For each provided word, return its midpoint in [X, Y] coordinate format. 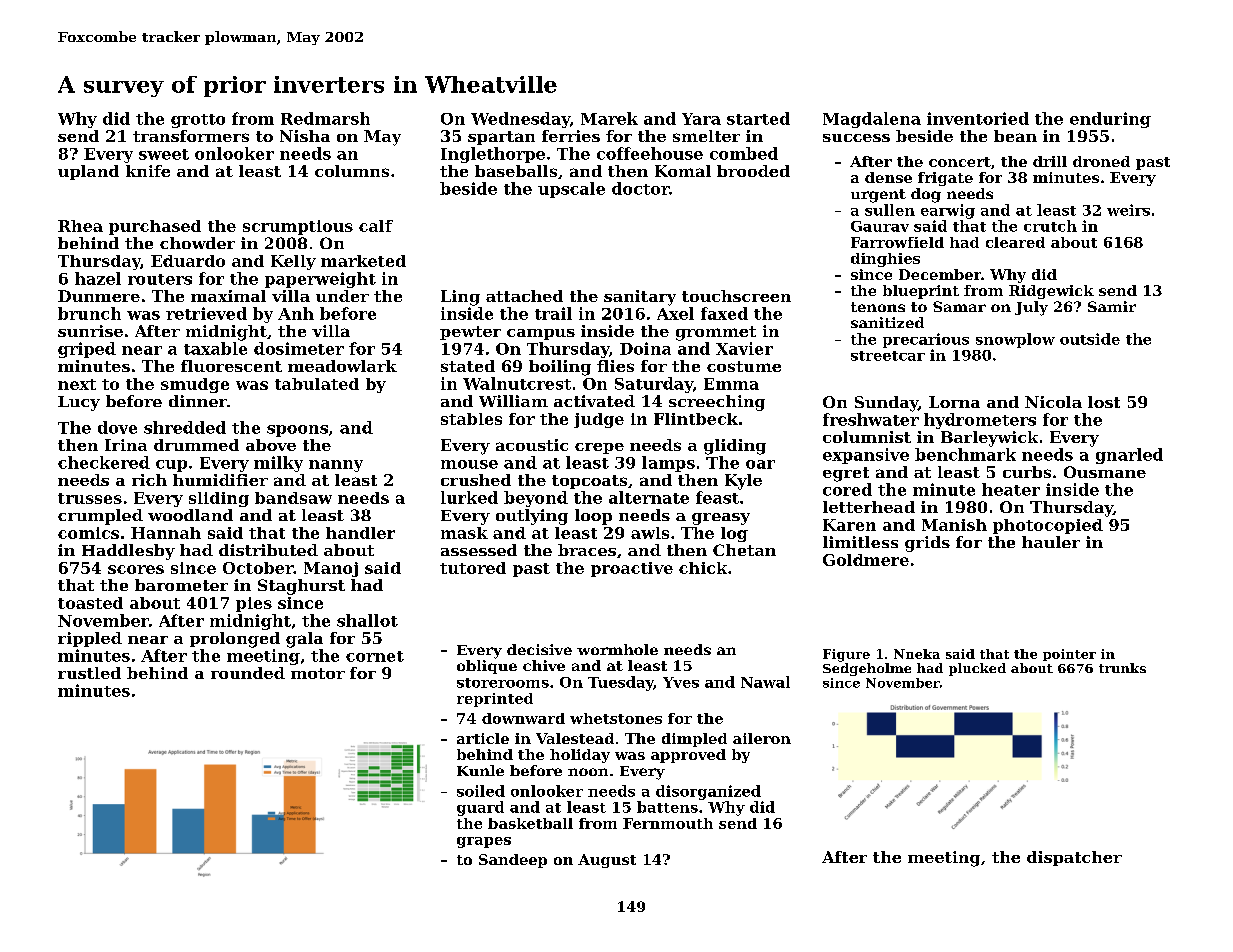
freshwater [871, 419]
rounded [248, 673]
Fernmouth [668, 823]
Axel [675, 313]
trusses [90, 498]
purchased [155, 227]
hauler [1051, 542]
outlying [532, 517]
